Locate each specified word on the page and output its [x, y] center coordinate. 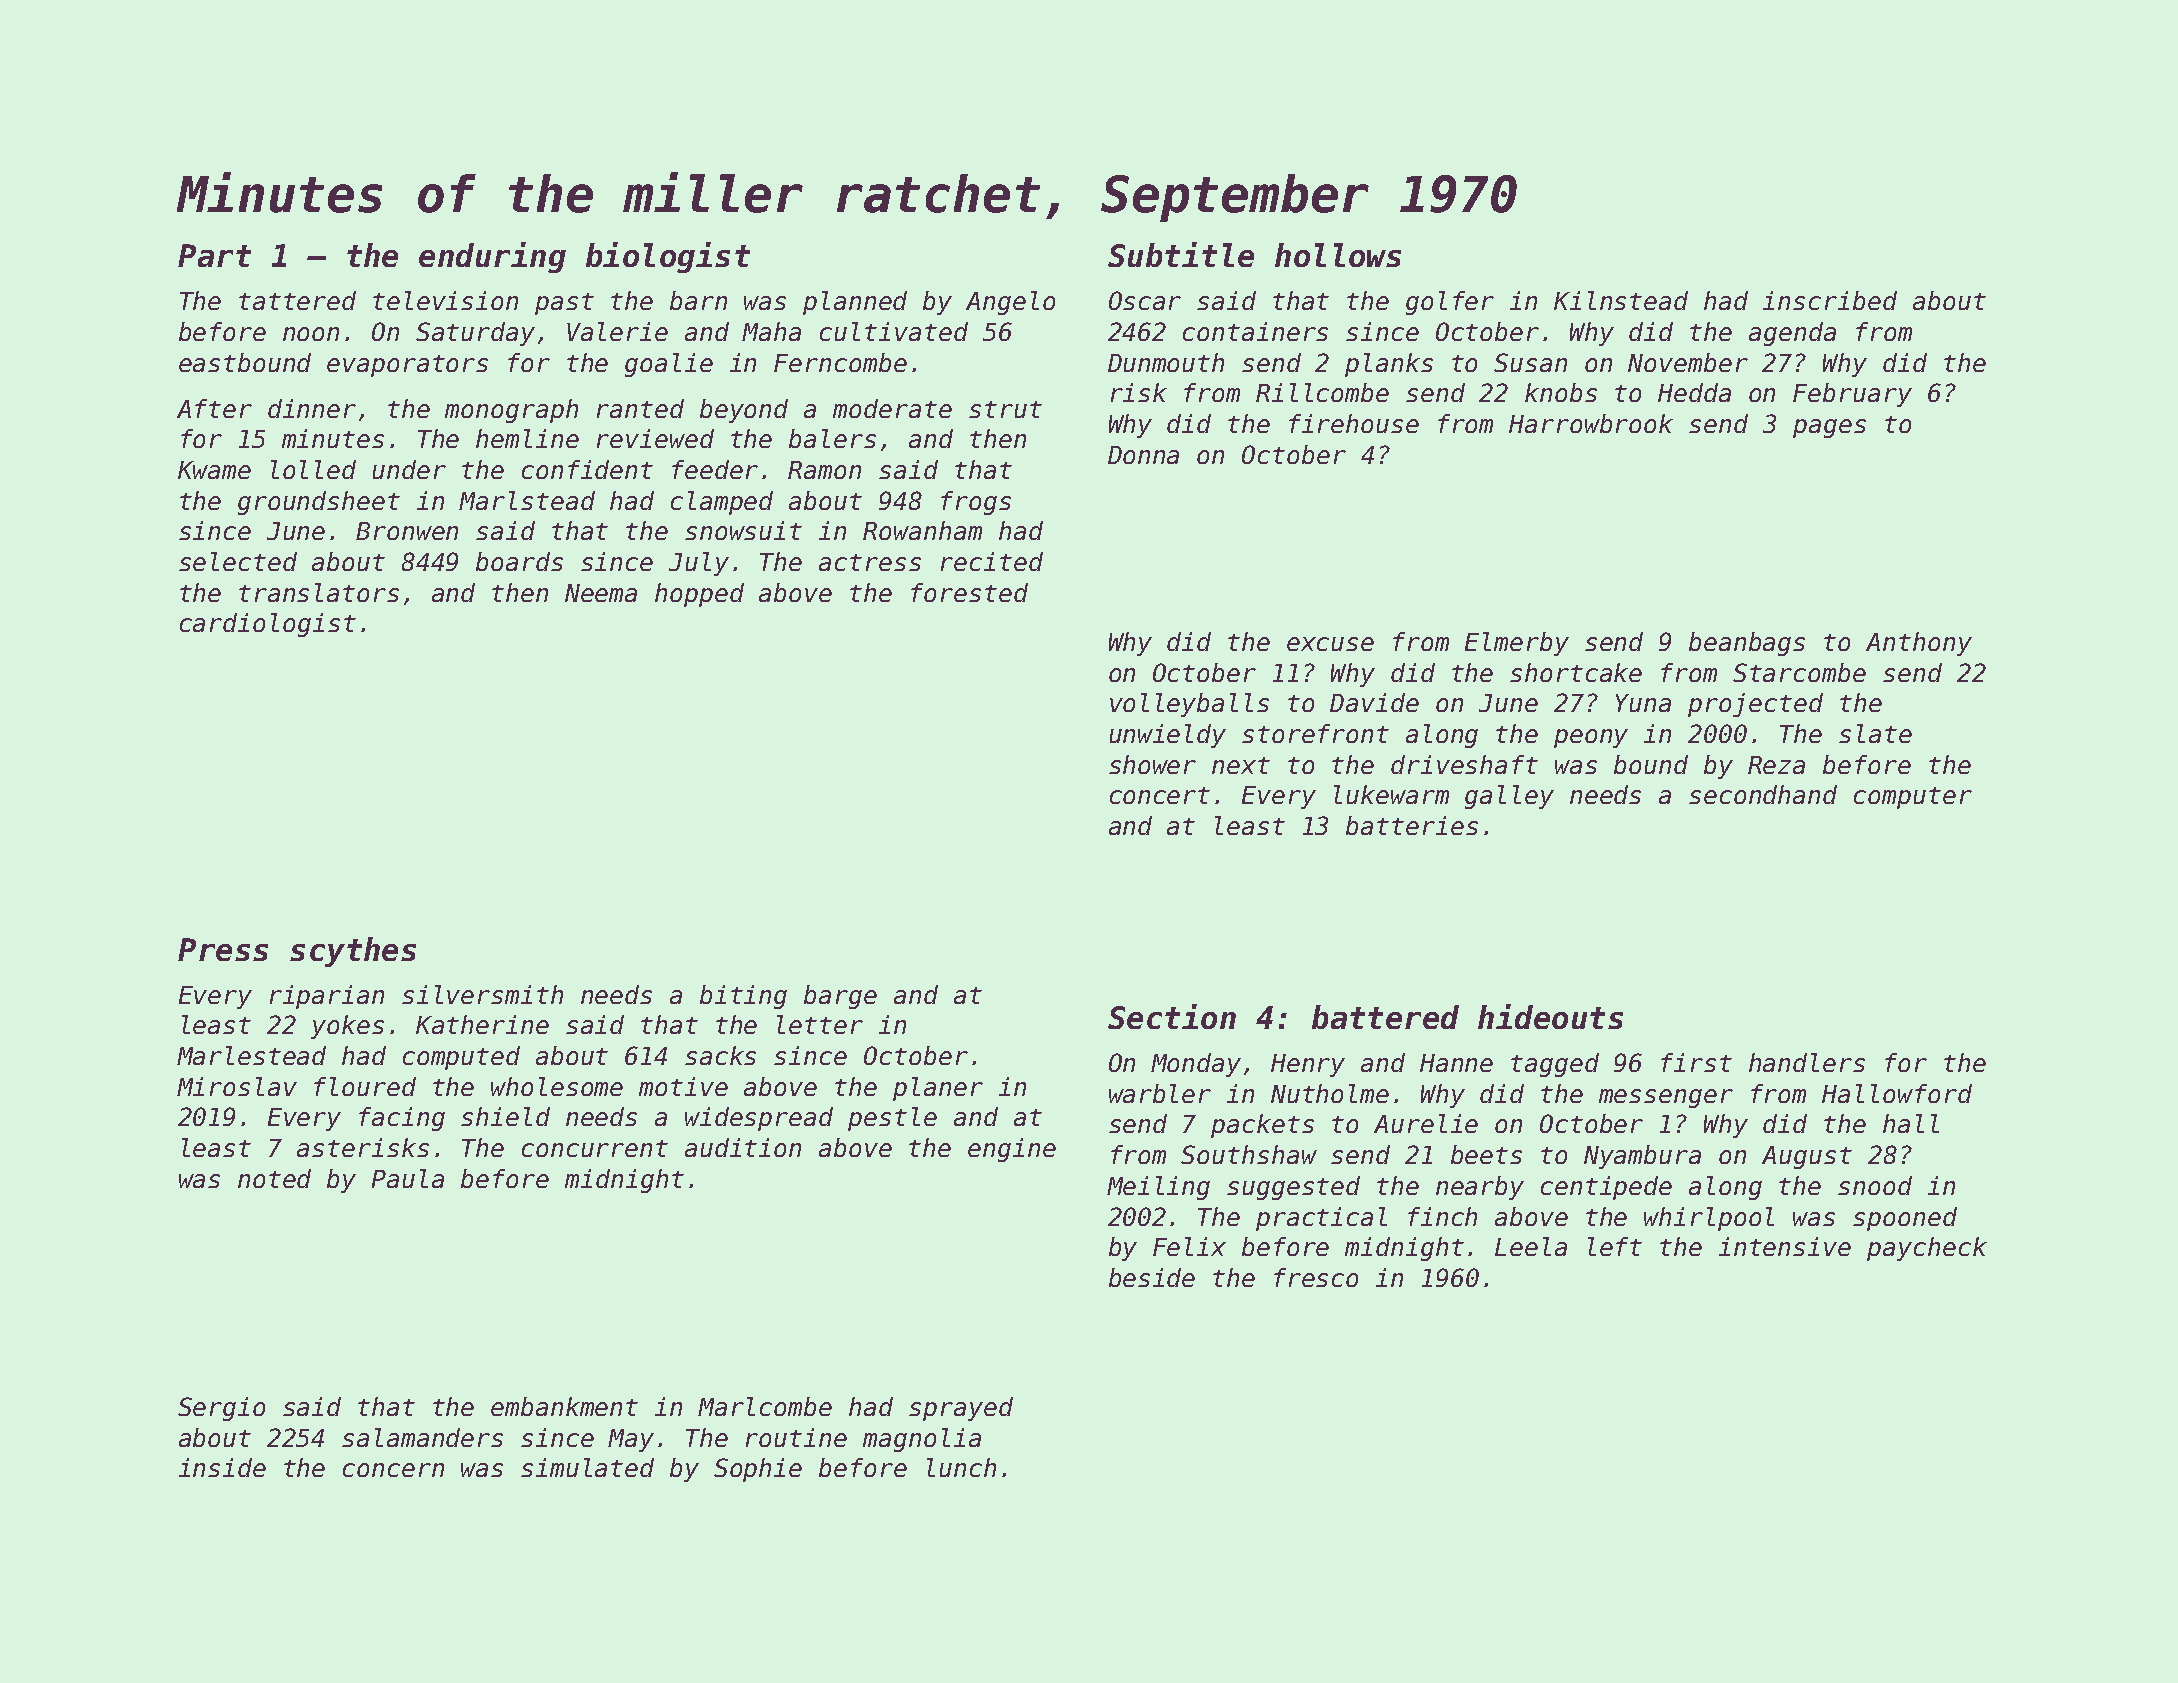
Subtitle [1181, 254]
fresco [1316, 1277]
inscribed [1830, 300]
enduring [492, 257]
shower [1152, 764]
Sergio [221, 1409]
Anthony [1919, 644]
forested [969, 592]
